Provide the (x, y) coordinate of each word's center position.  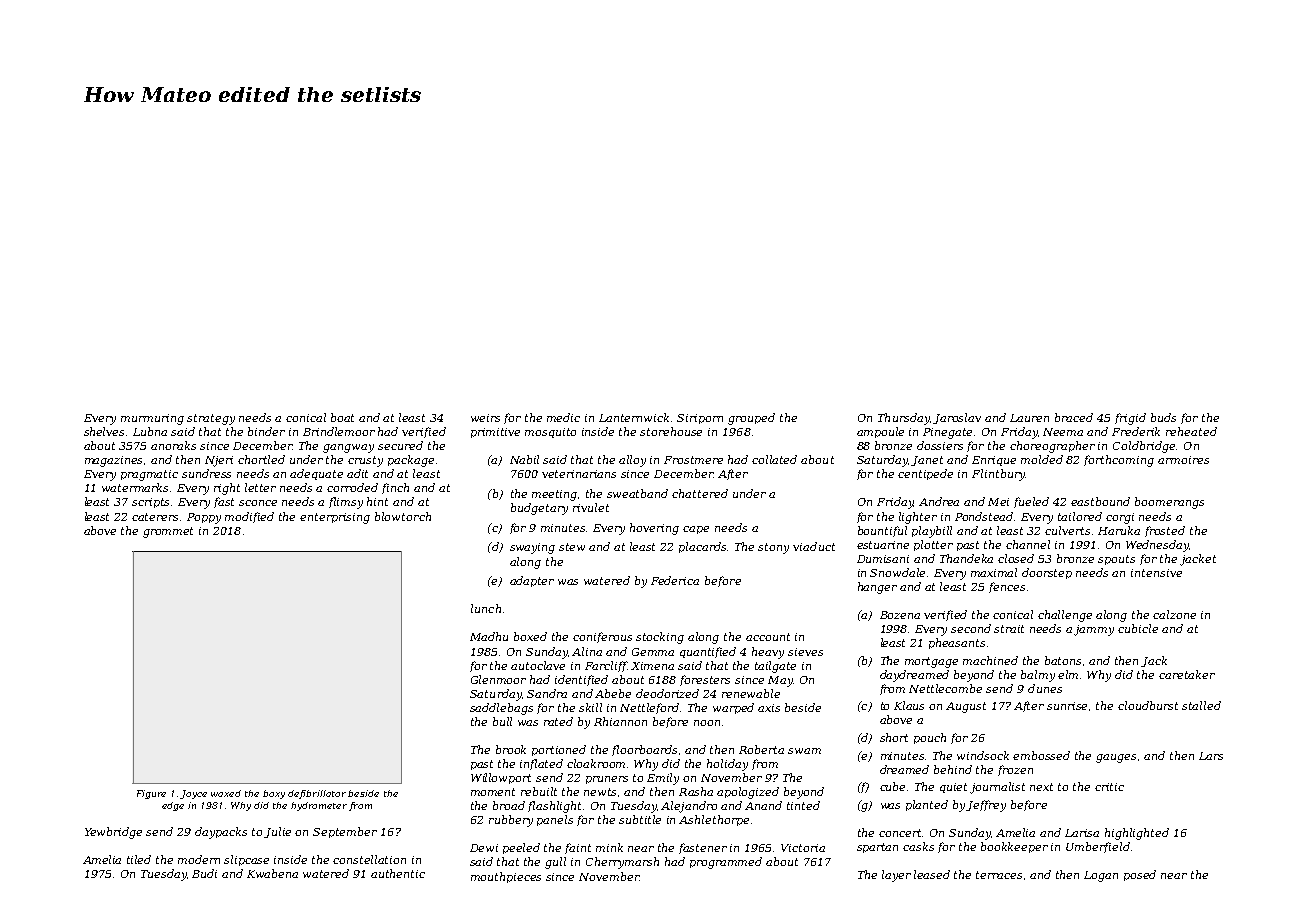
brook (511, 749)
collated (774, 459)
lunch (486, 608)
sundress (206, 473)
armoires (1183, 460)
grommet (168, 532)
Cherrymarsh (622, 863)
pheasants (957, 643)
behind (953, 769)
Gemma (653, 652)
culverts (1067, 530)
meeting (554, 495)
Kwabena (272, 873)
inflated (541, 764)
